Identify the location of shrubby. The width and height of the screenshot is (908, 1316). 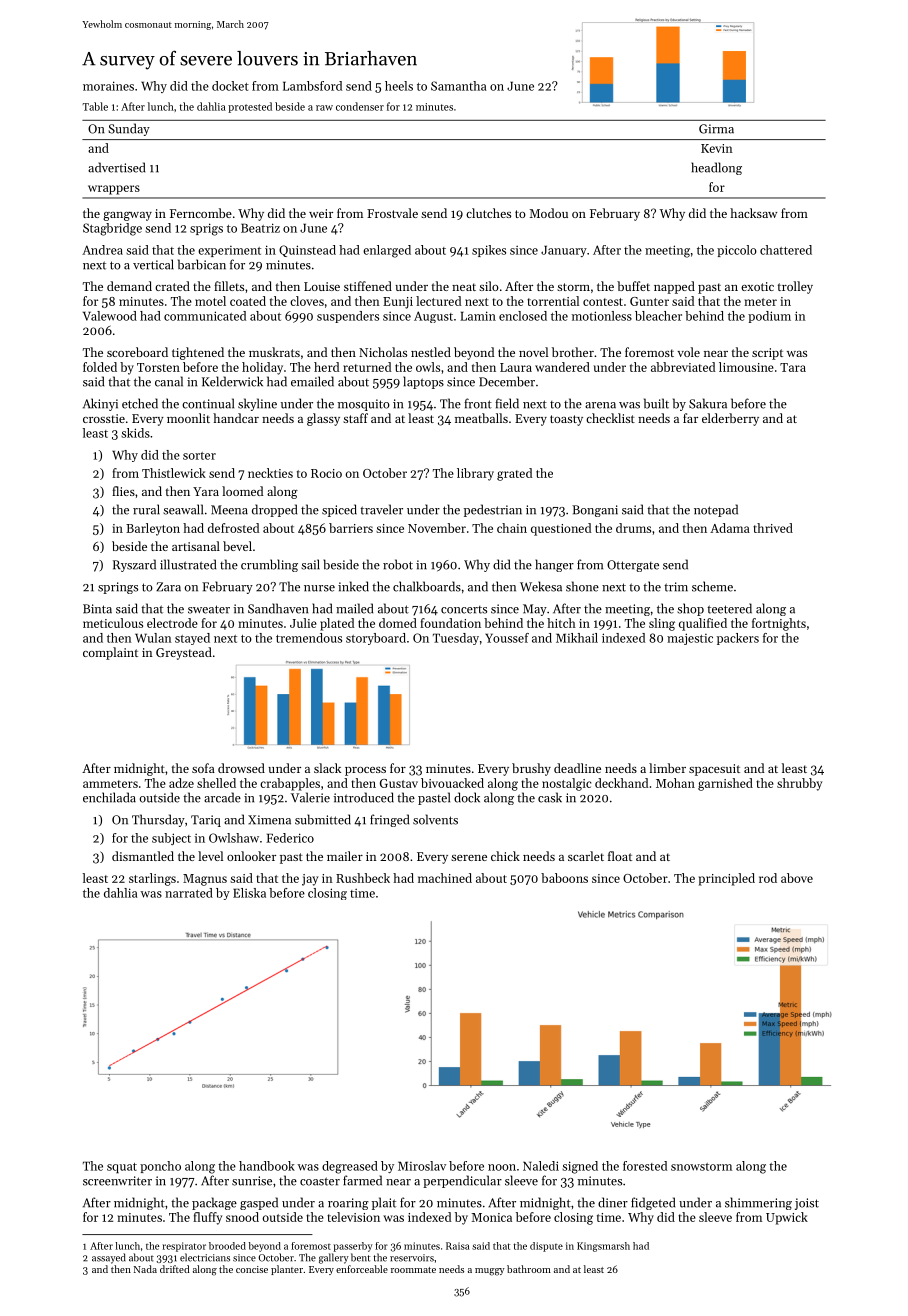
(799, 784).
